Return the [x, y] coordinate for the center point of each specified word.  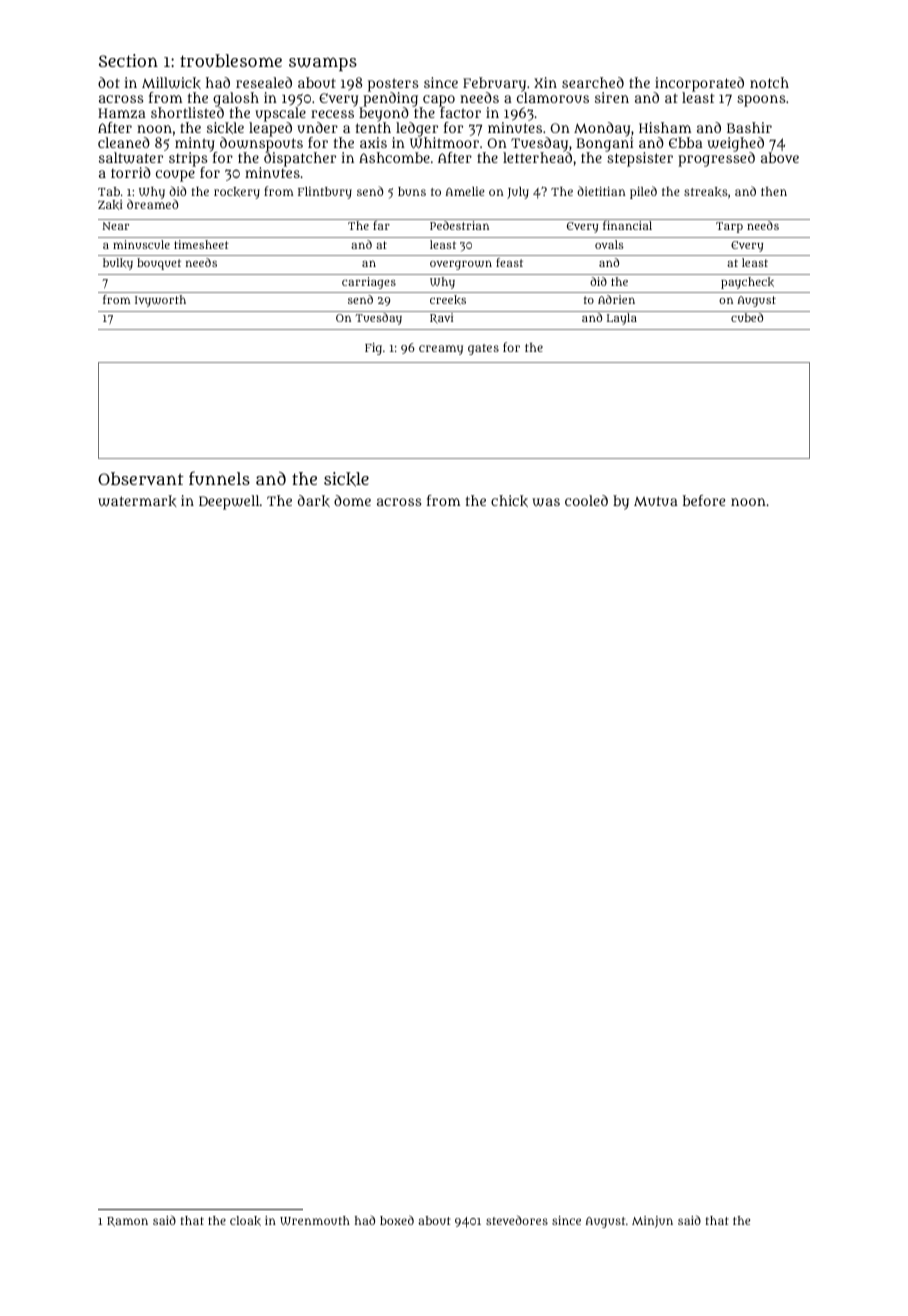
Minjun [652, 1222]
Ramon [127, 1222]
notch [769, 82]
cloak [245, 1221]
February [494, 84]
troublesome [231, 60]
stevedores [517, 1220]
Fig [373, 349]
